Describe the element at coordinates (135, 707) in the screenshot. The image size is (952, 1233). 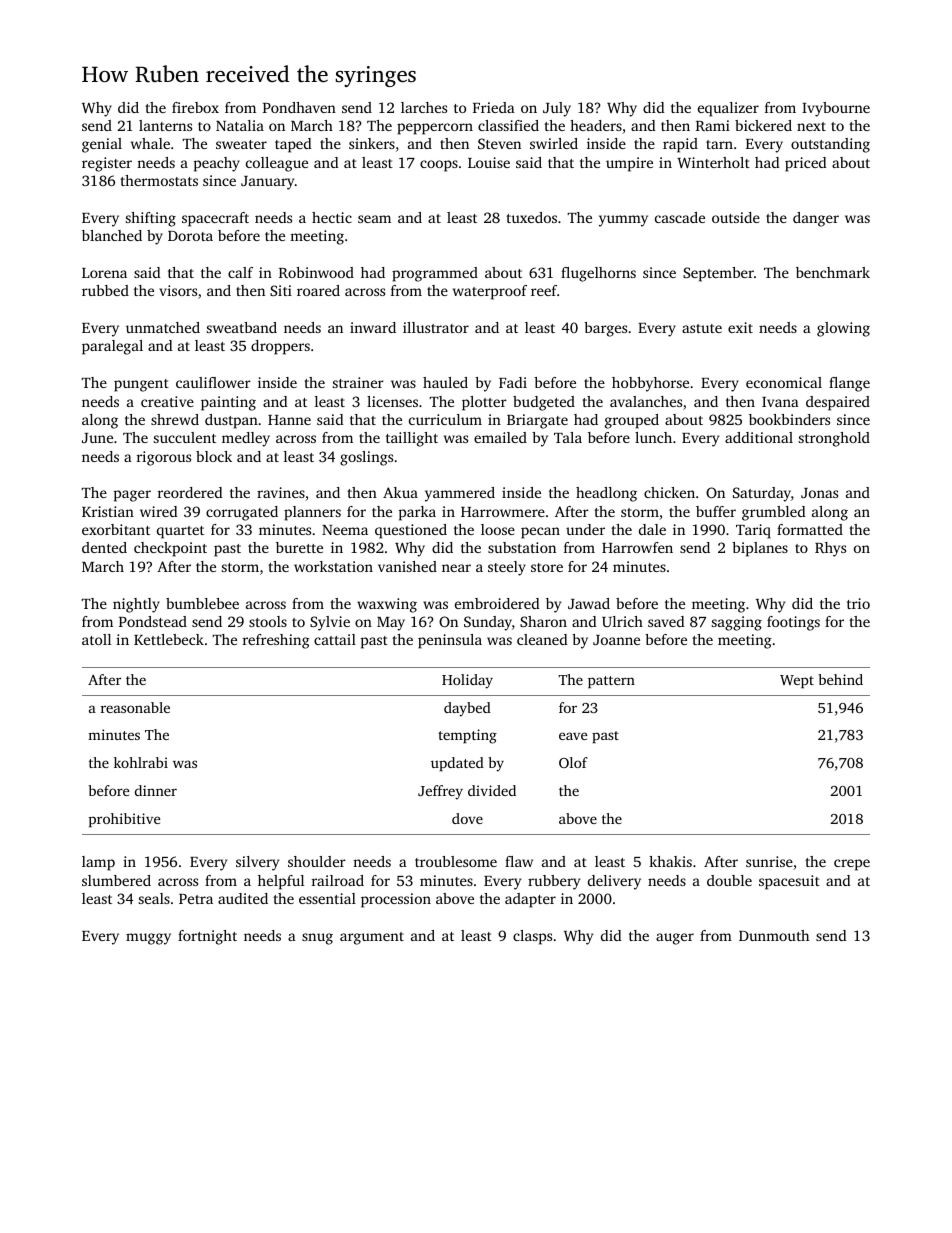
I see `reasonable` at that location.
